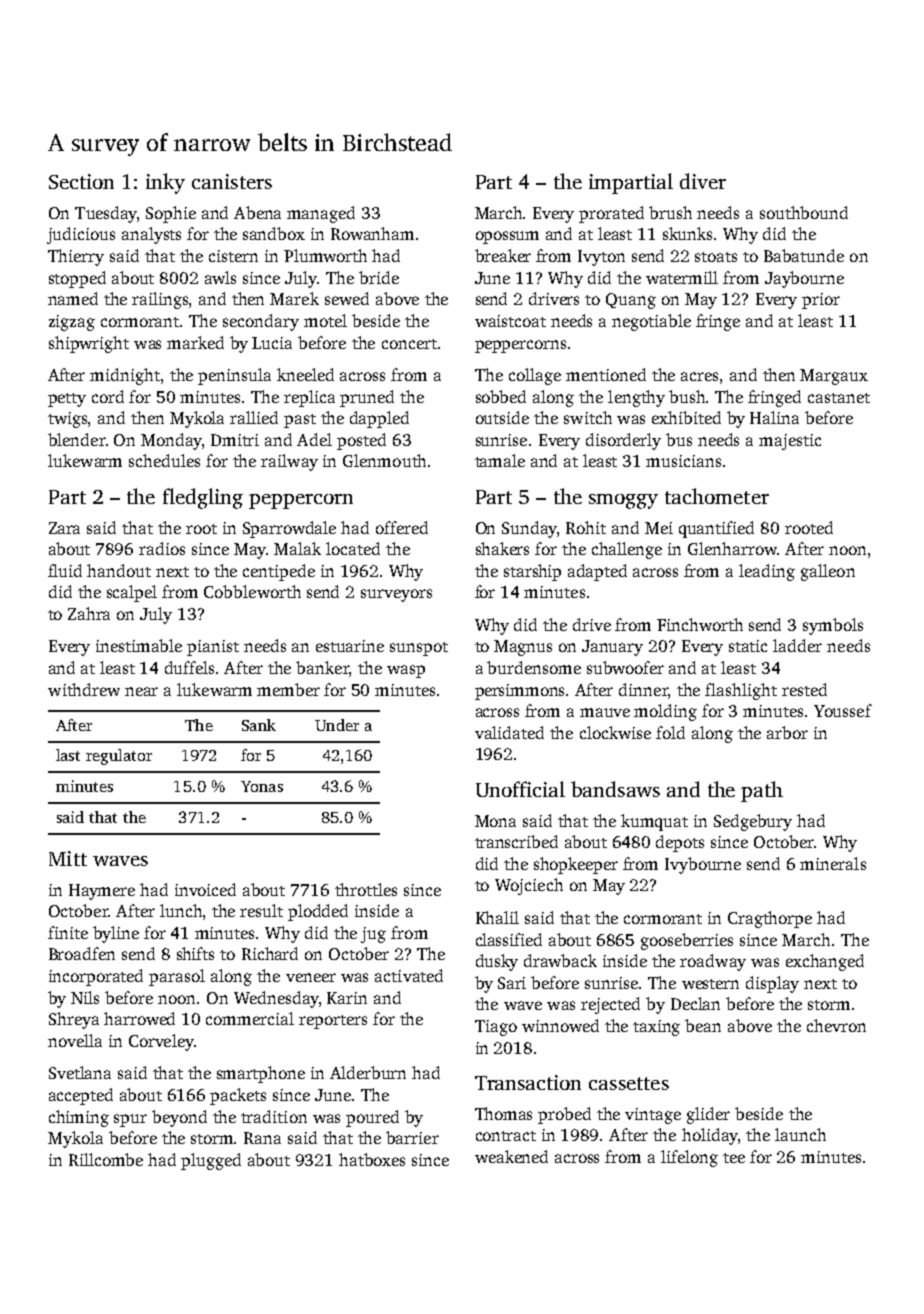 Image resolution: width=924 pixels, height=1314 pixels. Describe the element at coordinates (254, 417) in the page. I see `rallied` at that location.
